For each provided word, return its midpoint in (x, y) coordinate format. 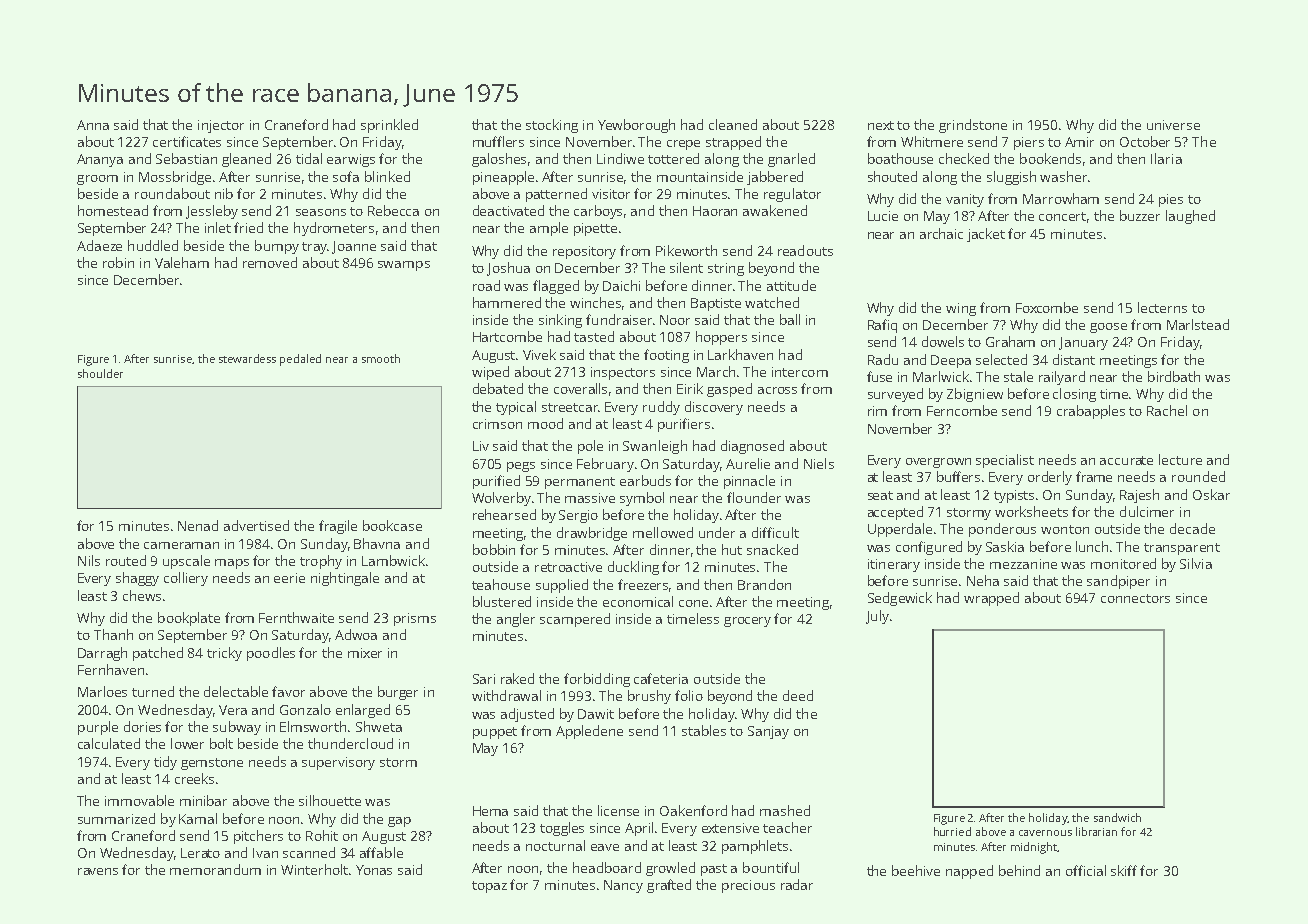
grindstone (973, 126)
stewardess (247, 358)
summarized (116, 818)
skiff (1124, 870)
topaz (489, 887)
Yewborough (636, 126)
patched (158, 654)
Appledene (589, 732)
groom (97, 180)
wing (961, 309)
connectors (1135, 598)
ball (790, 319)
